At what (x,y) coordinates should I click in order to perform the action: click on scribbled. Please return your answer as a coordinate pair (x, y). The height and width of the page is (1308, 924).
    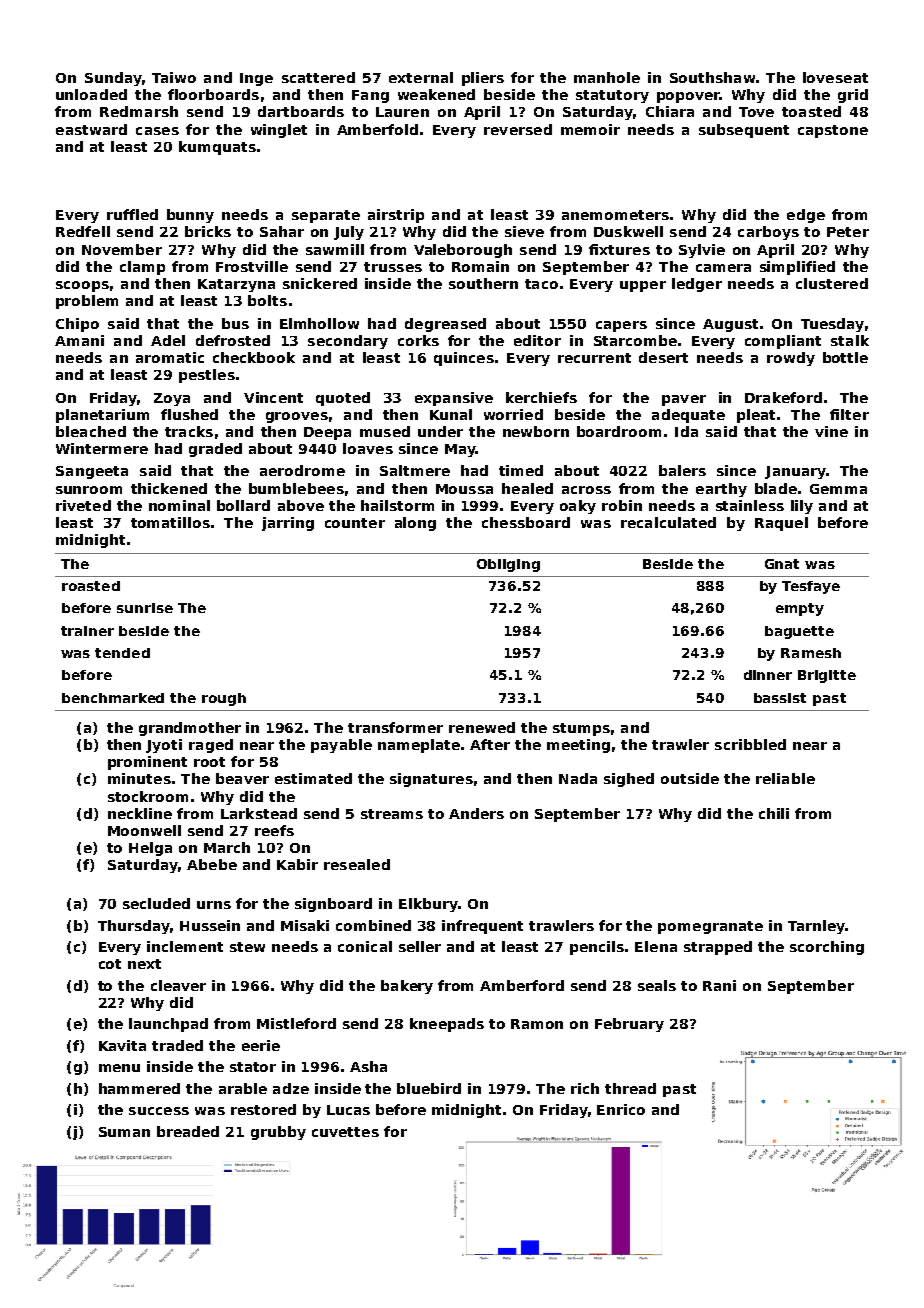
    Looking at the image, I should click on (750, 744).
